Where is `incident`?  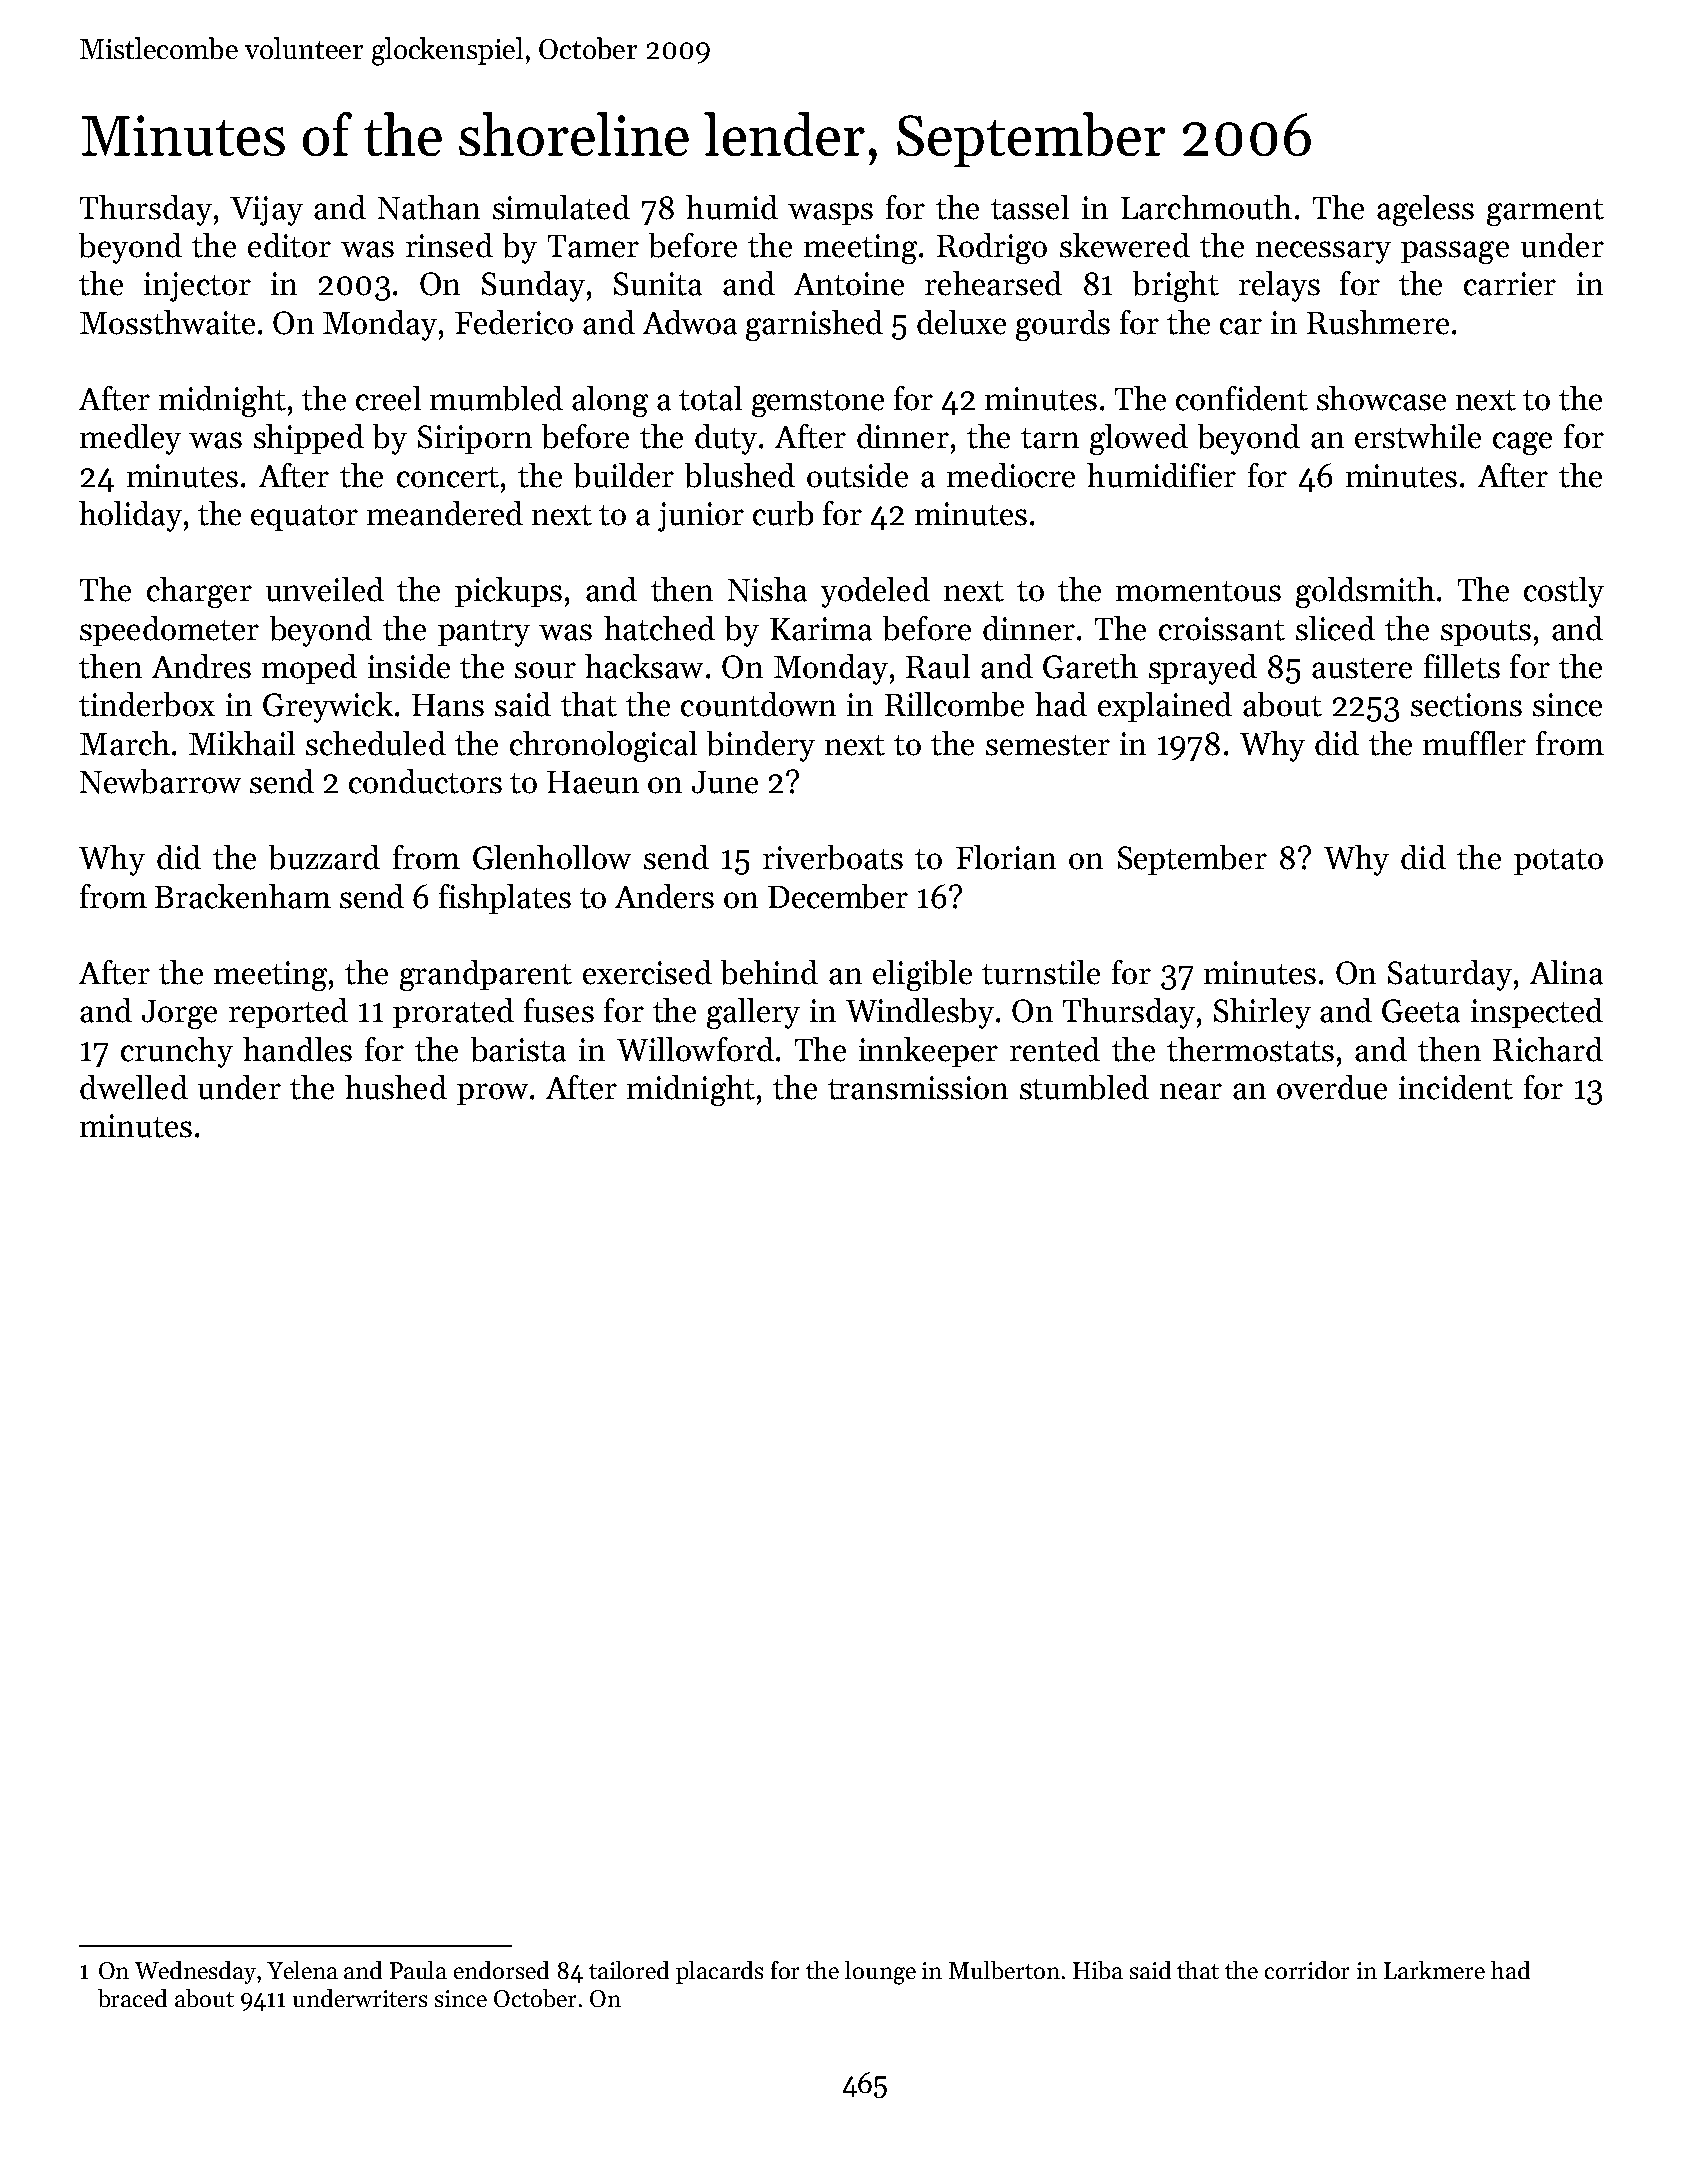 incident is located at coordinates (1456, 1087).
